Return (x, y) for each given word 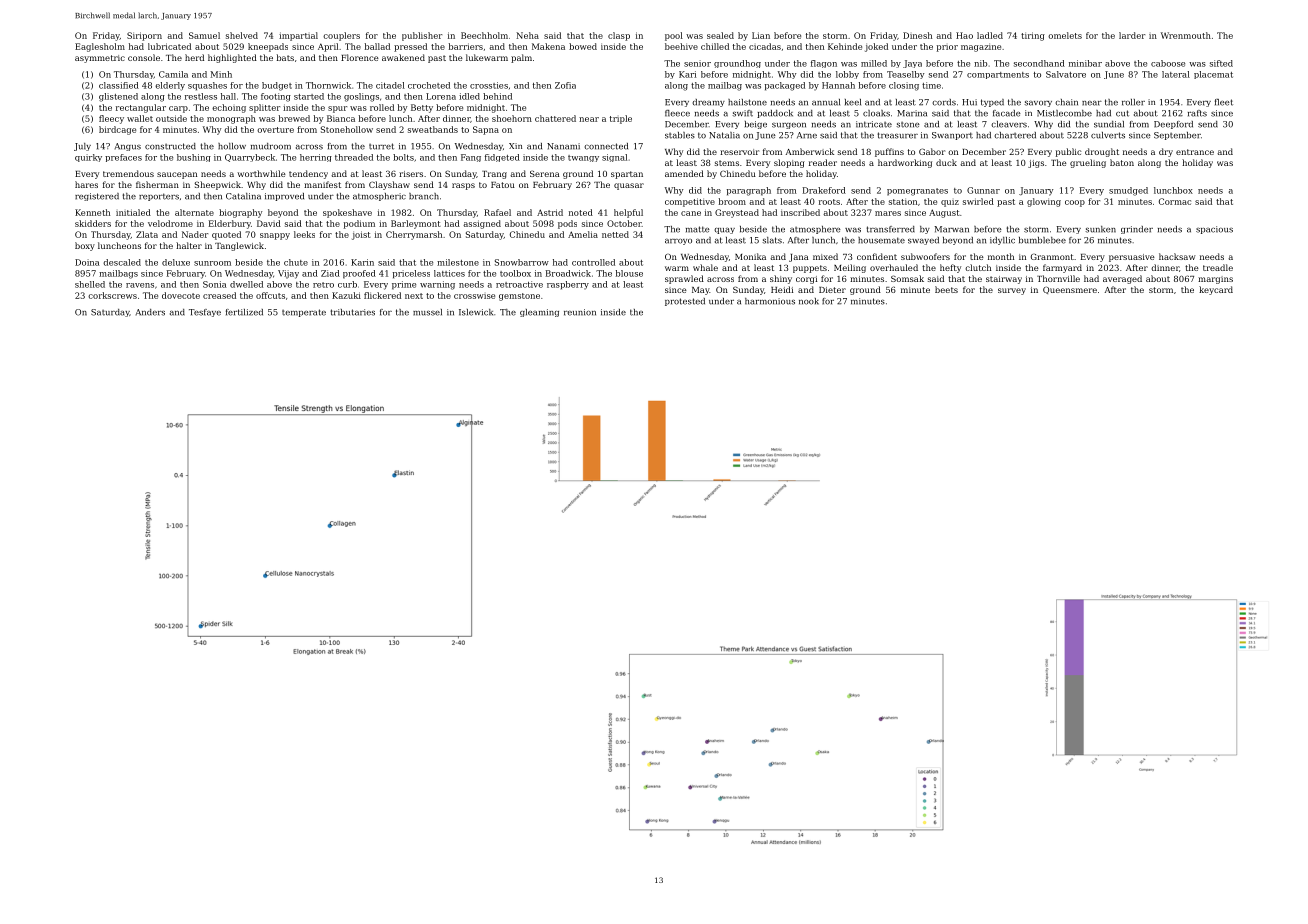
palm (521, 58)
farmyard (1062, 268)
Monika (750, 256)
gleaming (539, 313)
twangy (583, 158)
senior (697, 63)
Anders (150, 312)
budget (277, 86)
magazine (981, 47)
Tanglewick (239, 246)
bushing (194, 158)
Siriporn (144, 36)
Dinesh (917, 35)
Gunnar (983, 190)
